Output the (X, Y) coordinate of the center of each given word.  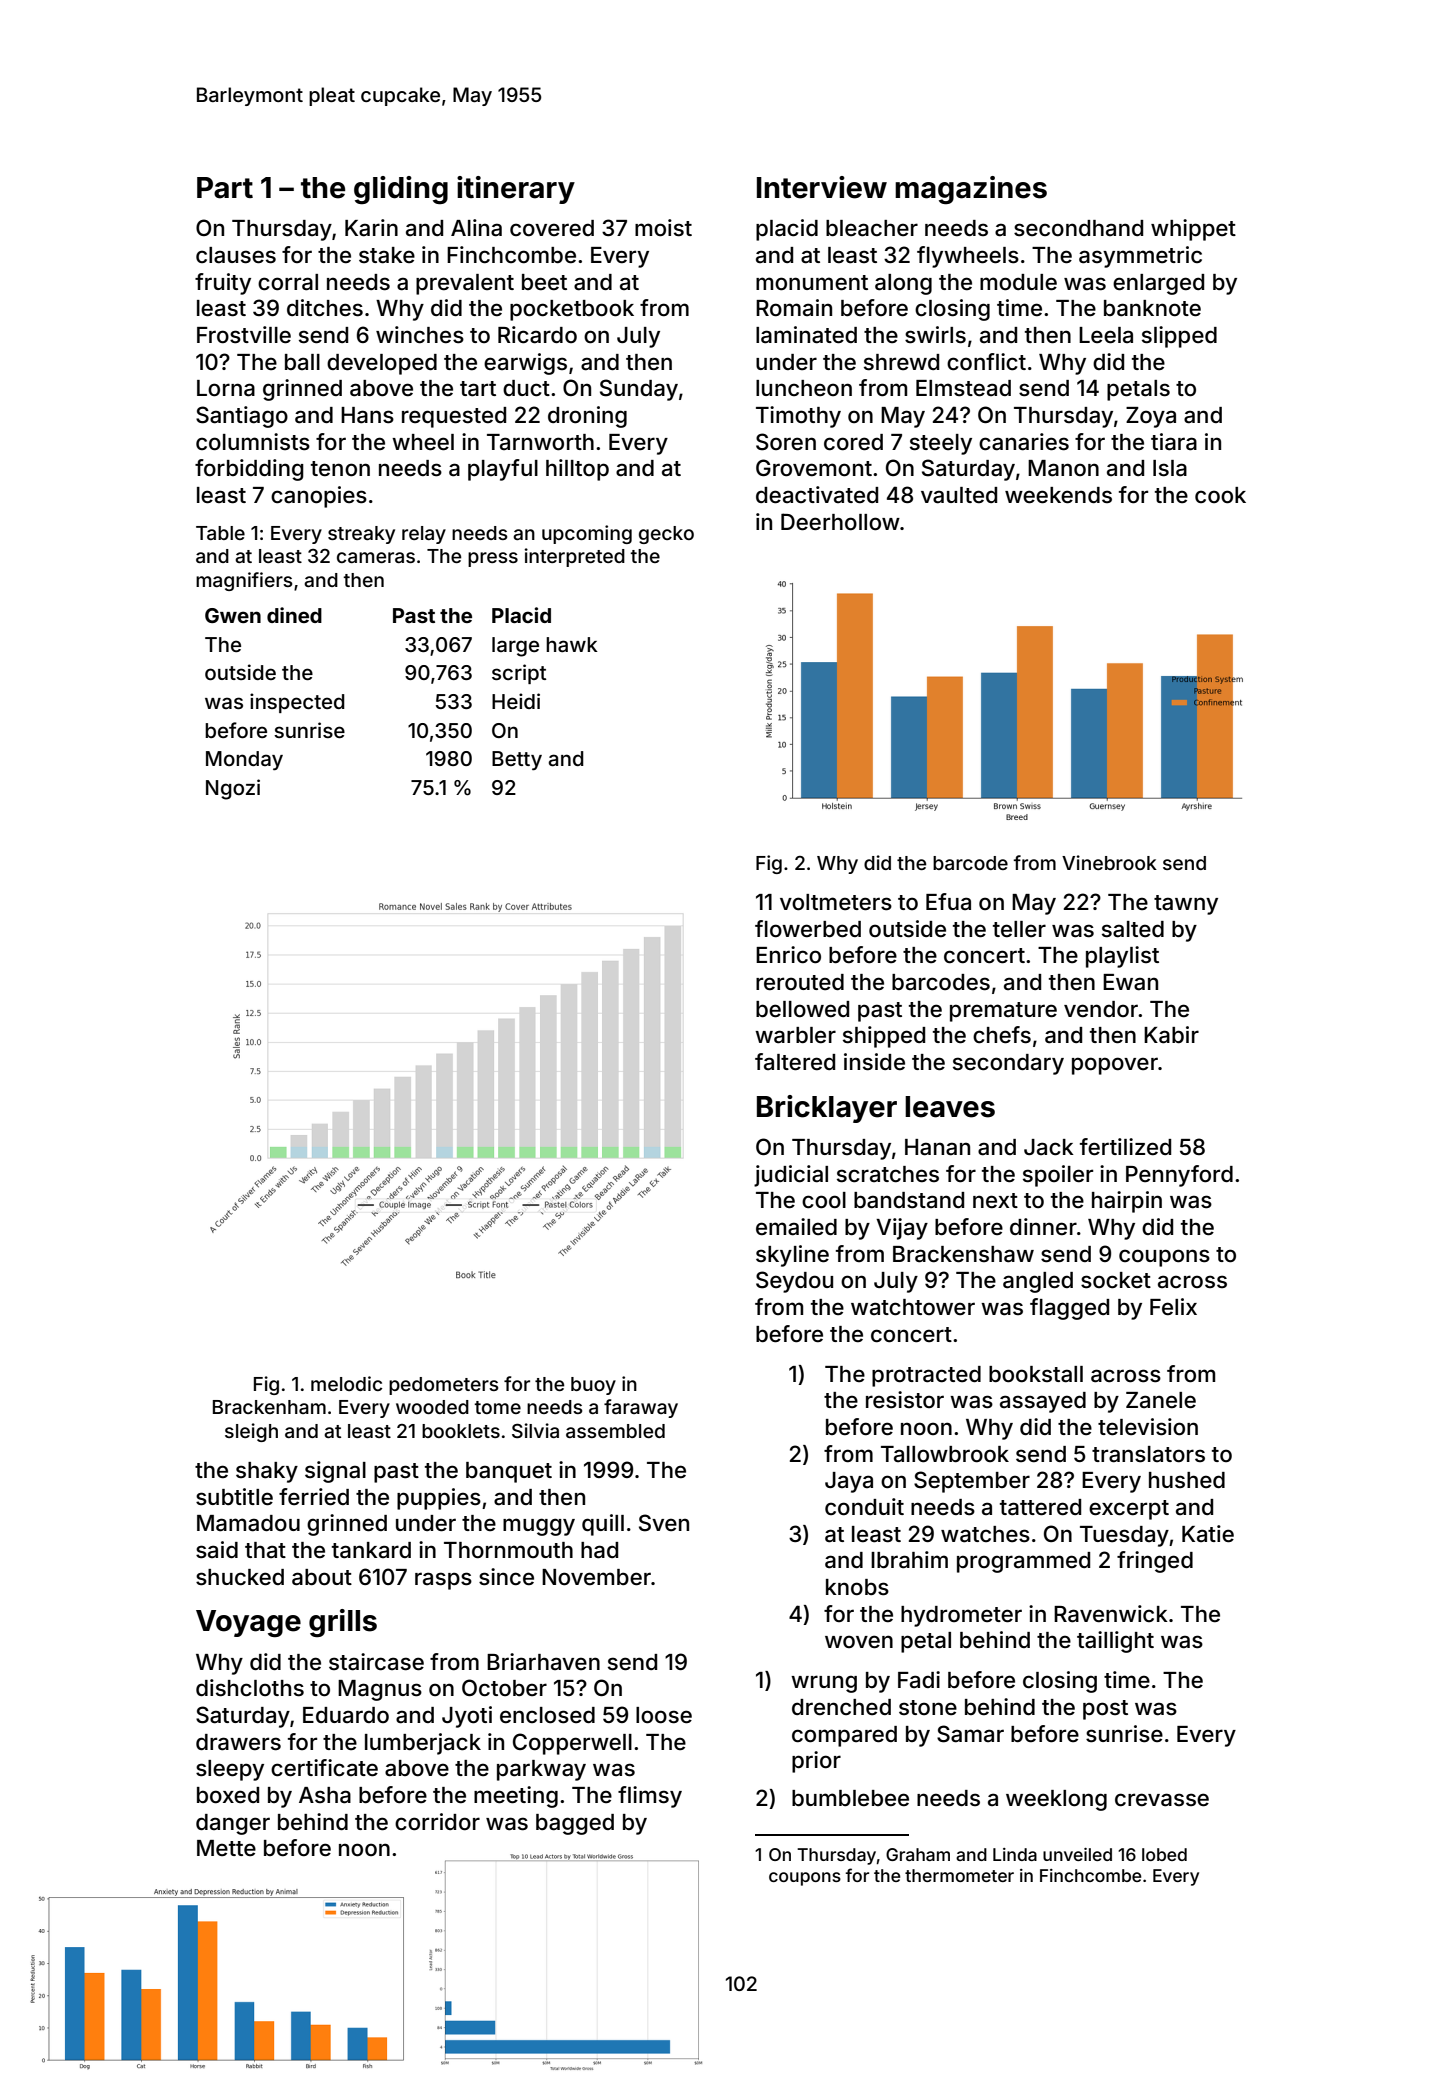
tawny (1186, 905)
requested (454, 417)
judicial (791, 1176)
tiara (1174, 442)
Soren (786, 442)
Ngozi (233, 789)
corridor (437, 1822)
